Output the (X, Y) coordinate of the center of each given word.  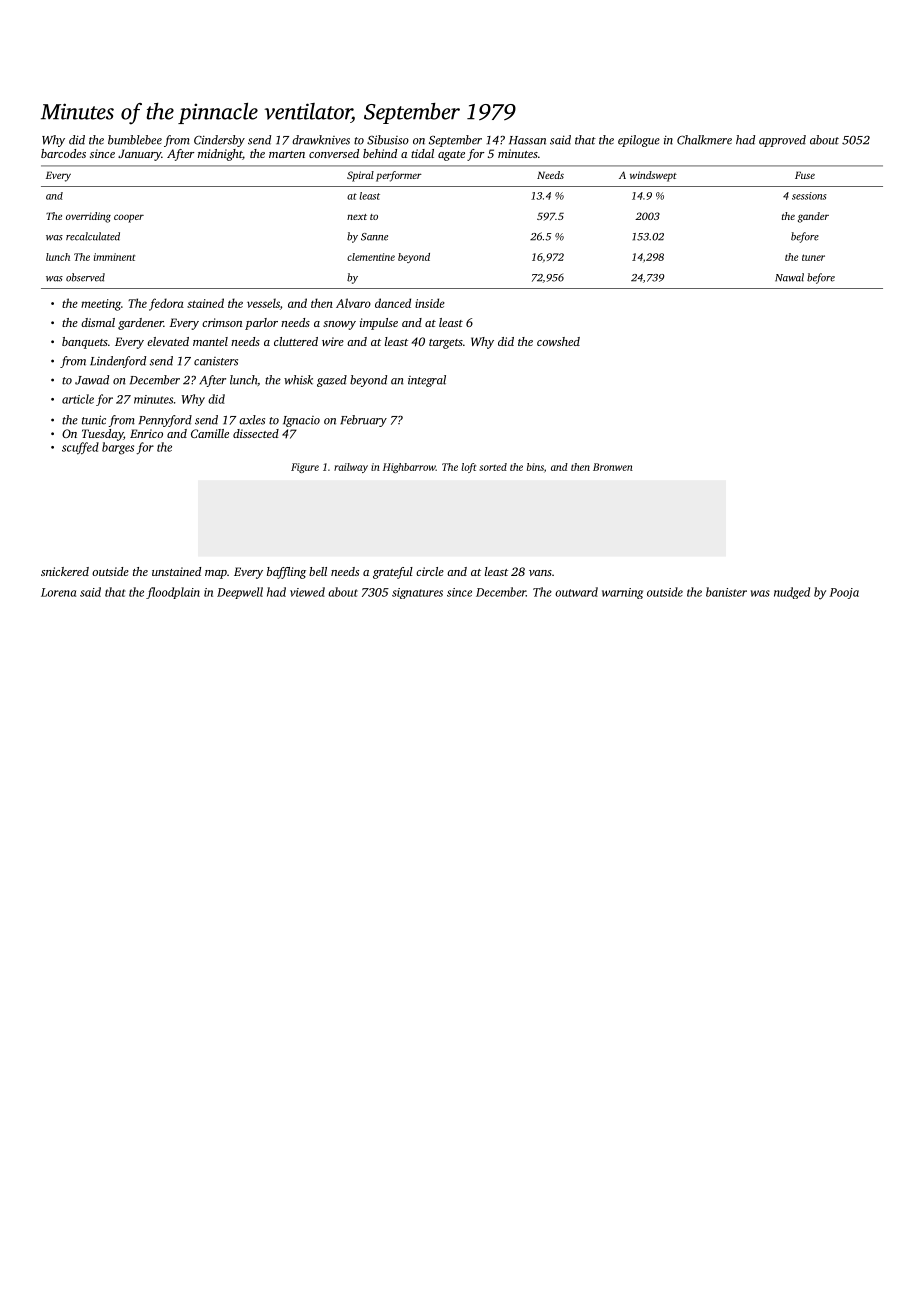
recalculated (93, 236)
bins (535, 467)
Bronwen (613, 467)
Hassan (527, 140)
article (78, 399)
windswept (653, 176)
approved (782, 141)
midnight (220, 155)
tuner (813, 257)
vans (540, 573)
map (216, 574)
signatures (417, 593)
